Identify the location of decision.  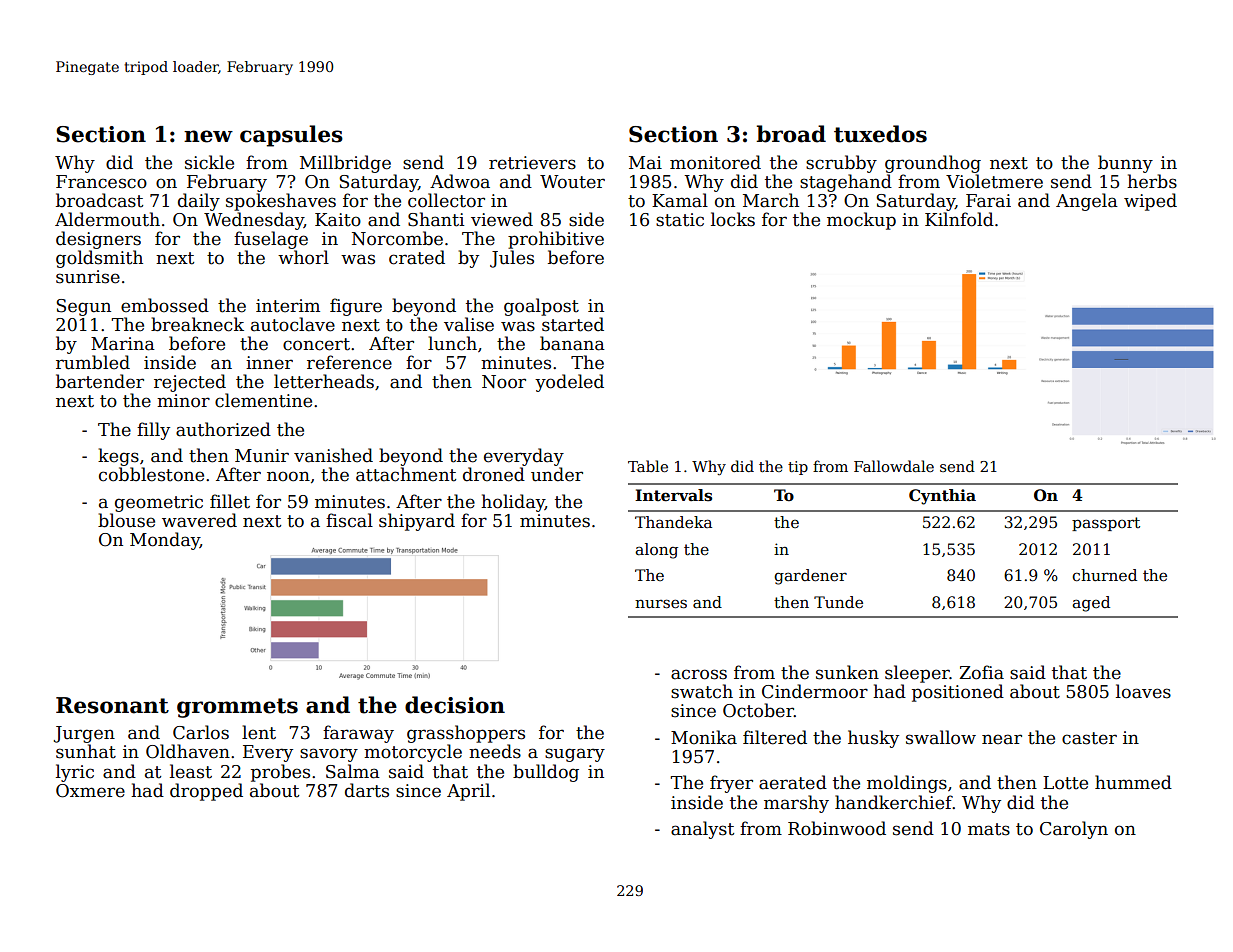
(455, 705).
